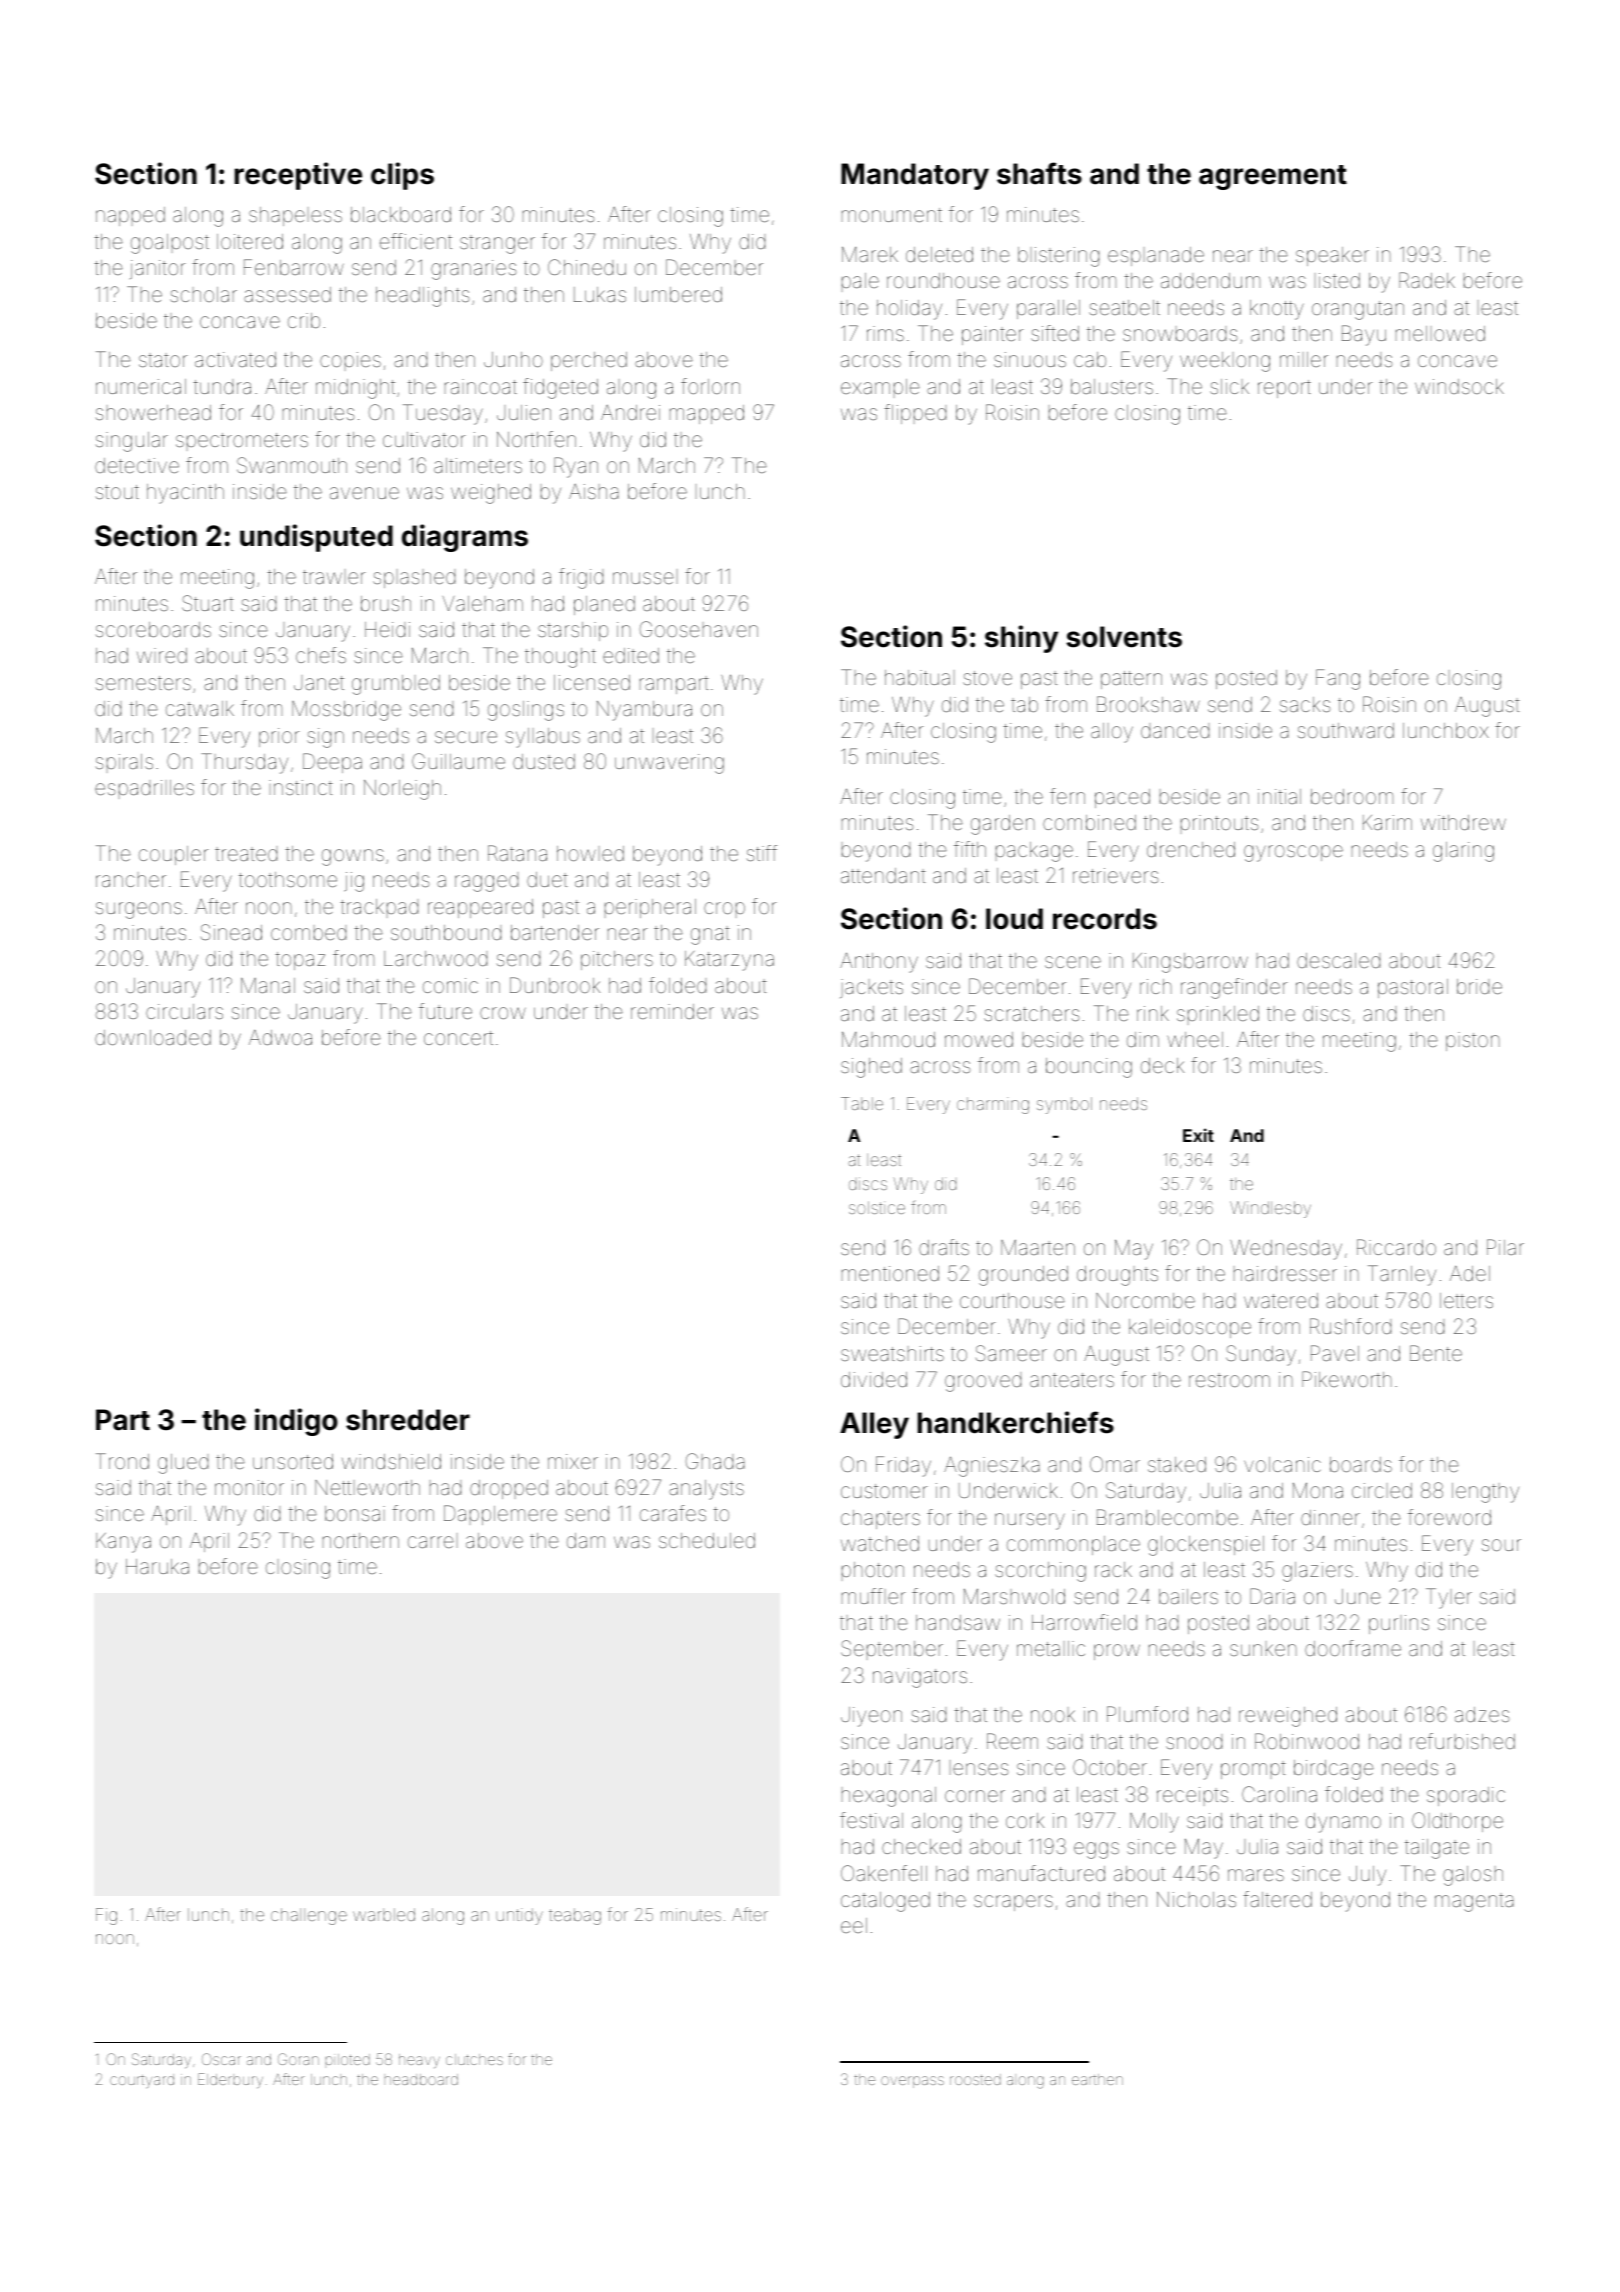  What do you see at coordinates (235, 359) in the screenshot?
I see `activated` at bounding box center [235, 359].
